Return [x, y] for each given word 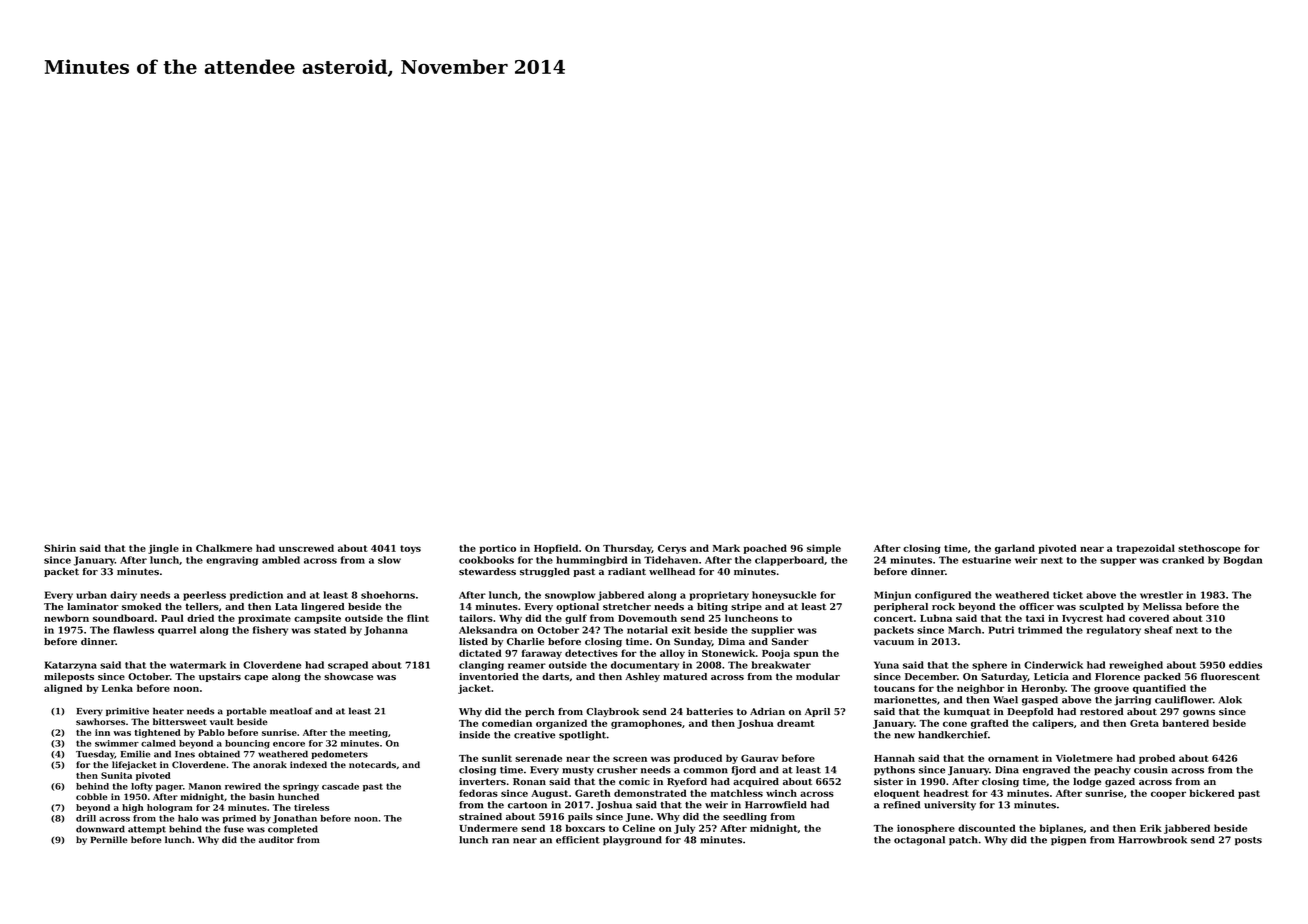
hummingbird [592, 561]
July [684, 829]
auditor [276, 839]
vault [222, 721]
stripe [746, 607]
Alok [1230, 700]
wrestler [1161, 595]
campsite [317, 619]
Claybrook [612, 712]
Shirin [60, 548]
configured [943, 596]
